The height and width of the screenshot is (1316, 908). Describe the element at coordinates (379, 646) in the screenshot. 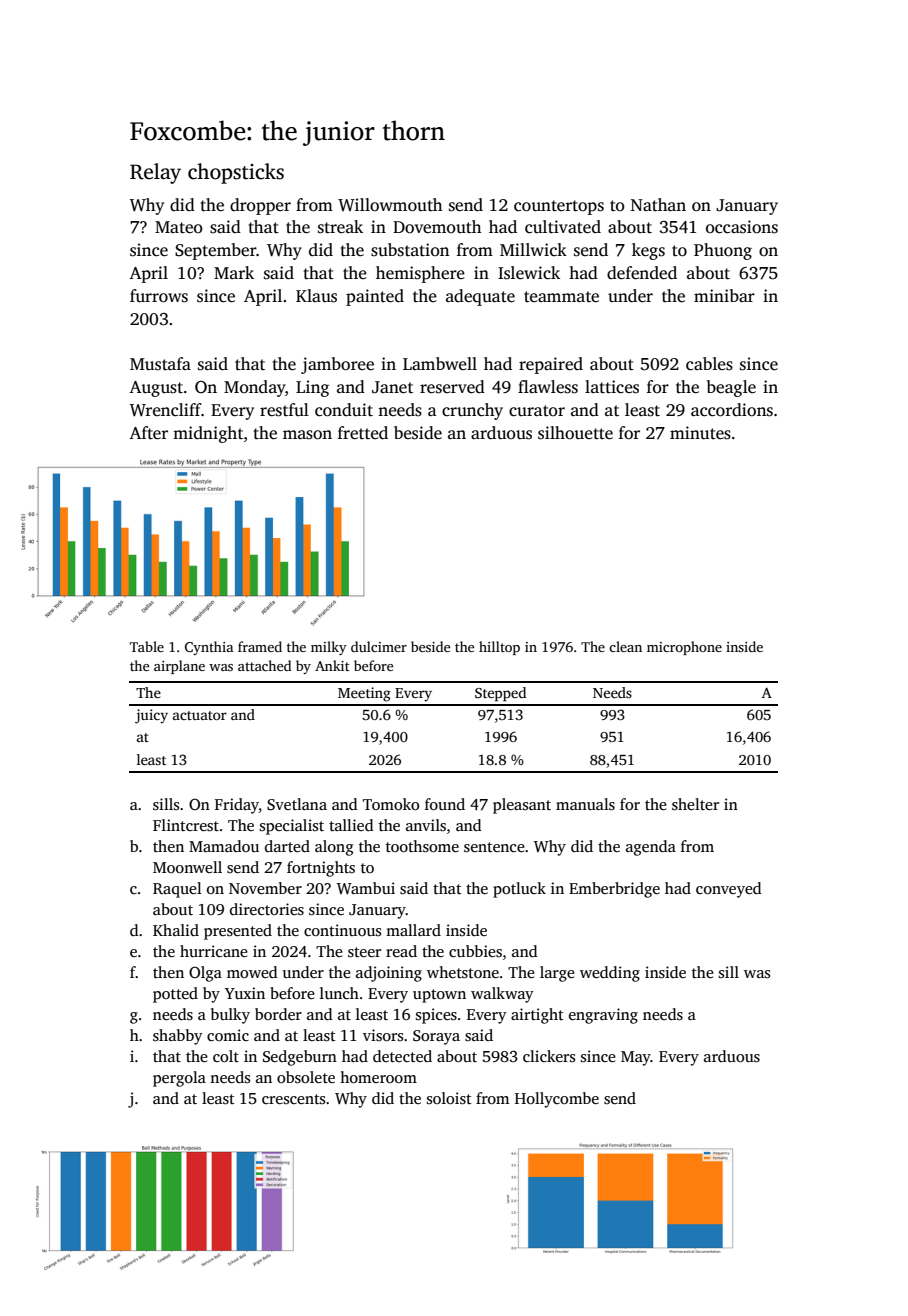

I see `dulcimer` at that location.
